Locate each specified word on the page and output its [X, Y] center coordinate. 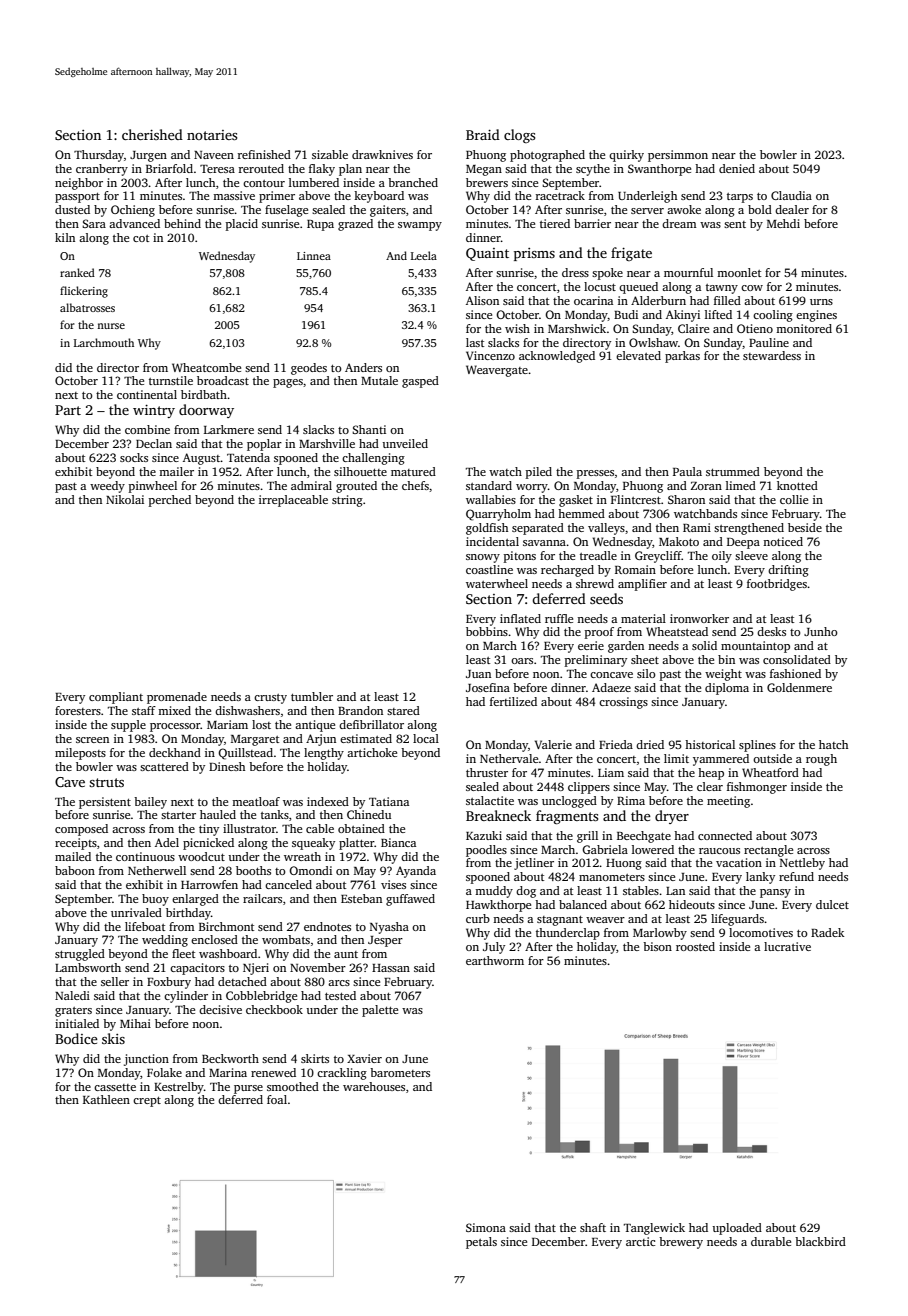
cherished [152, 134]
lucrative [787, 946]
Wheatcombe [206, 367]
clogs [519, 136]
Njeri [256, 969]
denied [737, 168]
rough [821, 760]
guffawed [410, 900]
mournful [688, 272]
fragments [567, 817]
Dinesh [227, 766]
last [475, 342]
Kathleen [106, 1099]
